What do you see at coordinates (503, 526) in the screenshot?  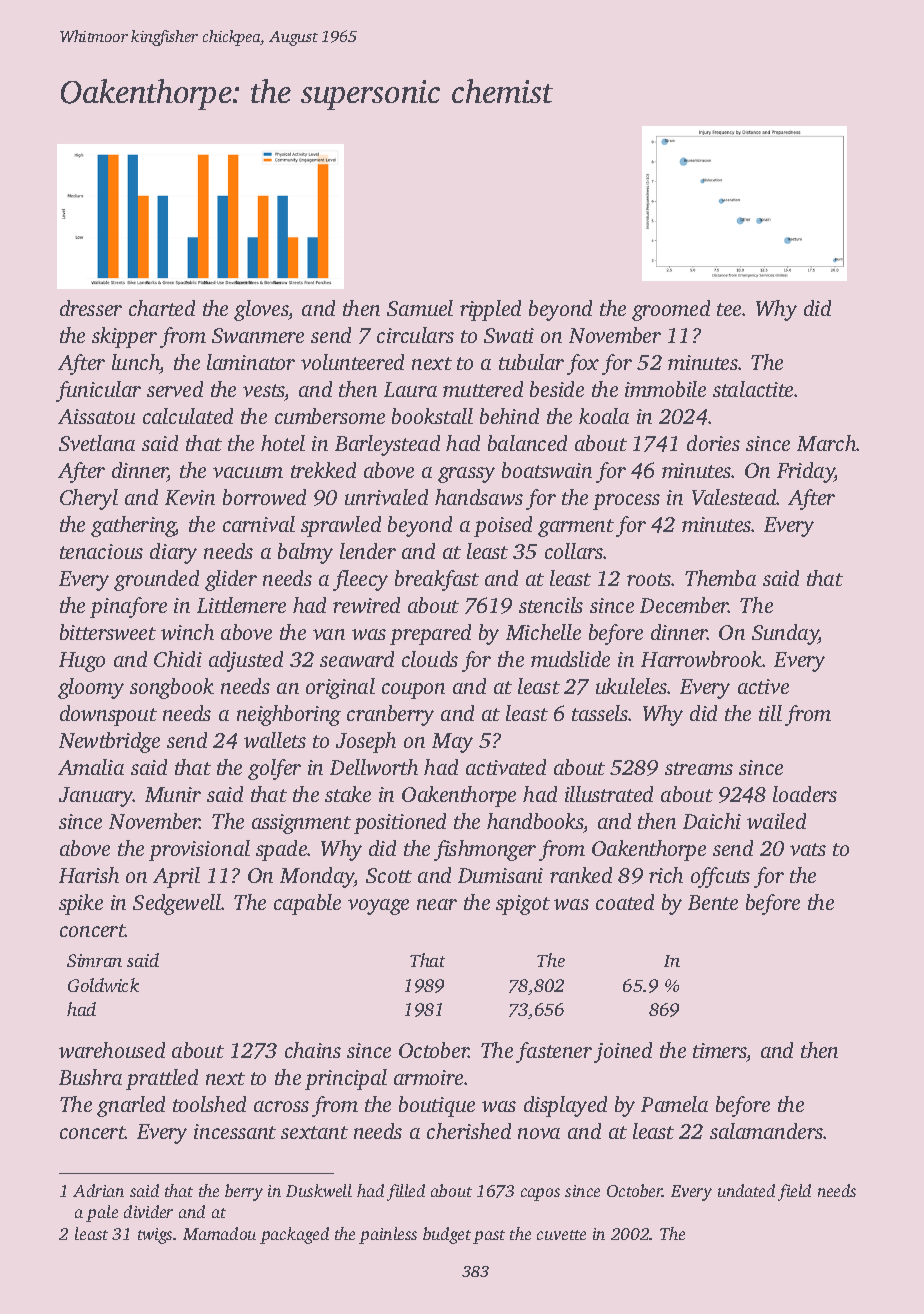 I see `poised` at bounding box center [503, 526].
